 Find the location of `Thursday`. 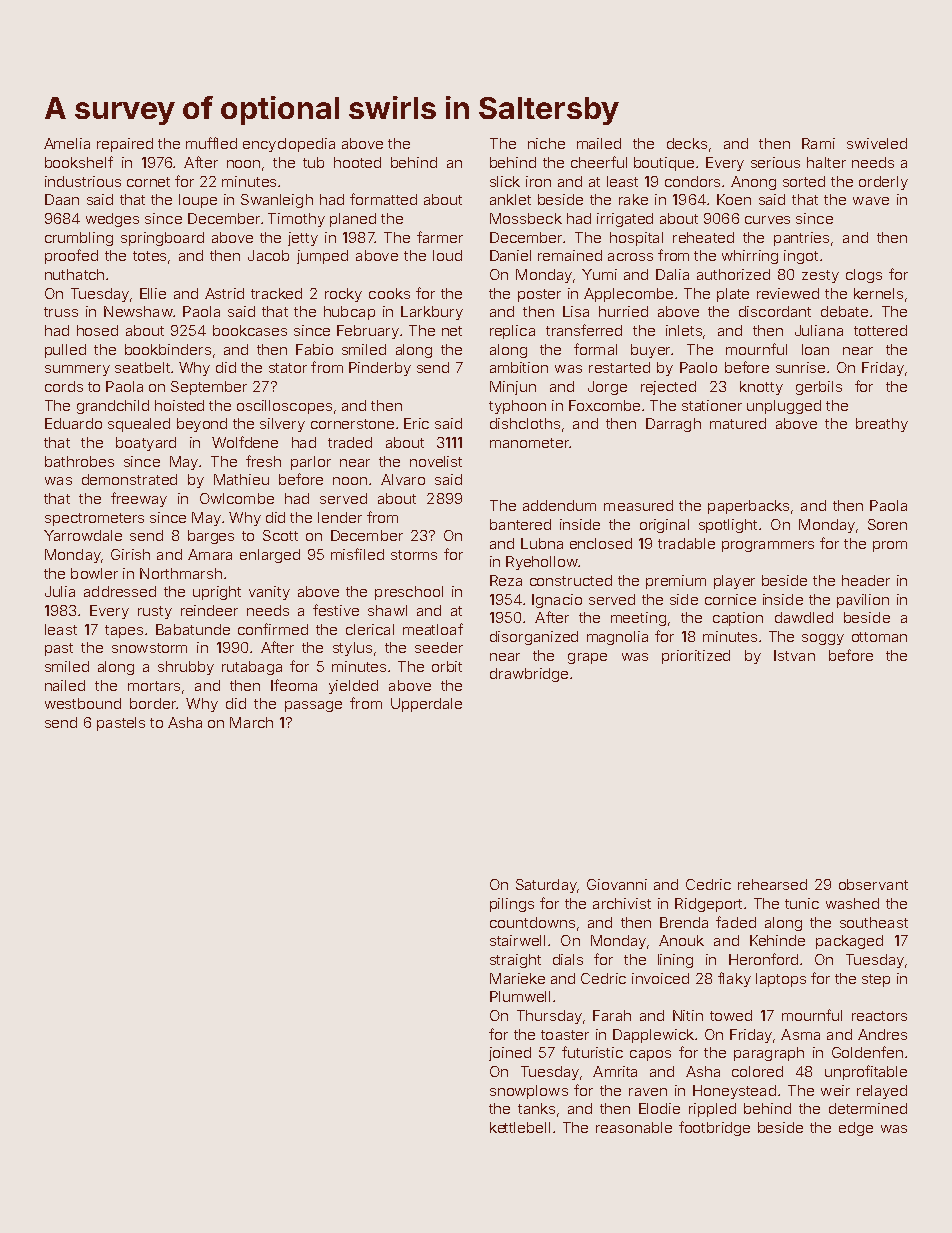

Thursday is located at coordinates (549, 1017).
